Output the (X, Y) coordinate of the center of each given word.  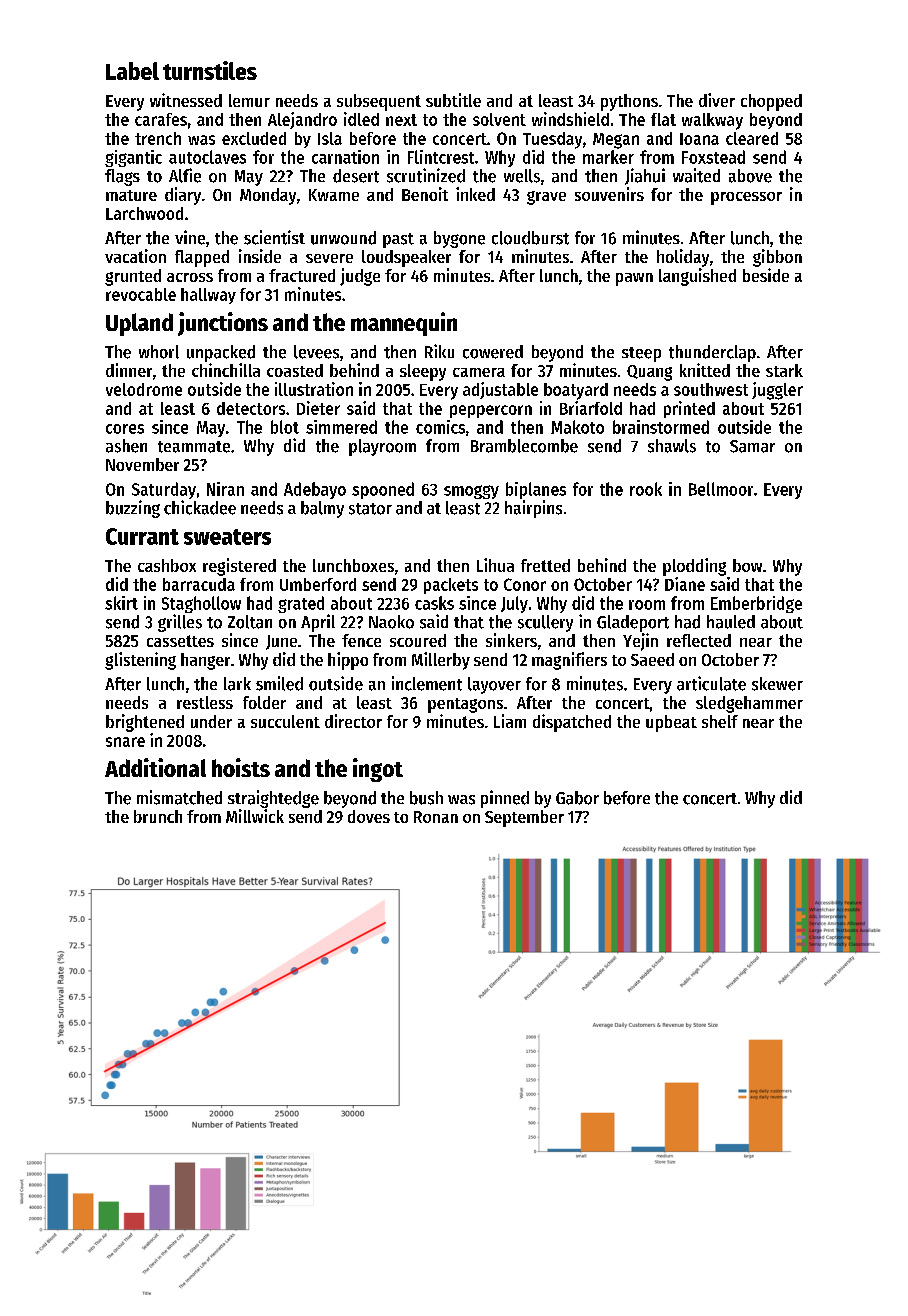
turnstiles (210, 70)
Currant (142, 536)
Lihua (495, 565)
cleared (752, 138)
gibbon (777, 258)
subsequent (379, 102)
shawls (672, 446)
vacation (135, 256)
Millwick (255, 816)
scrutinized (426, 175)
